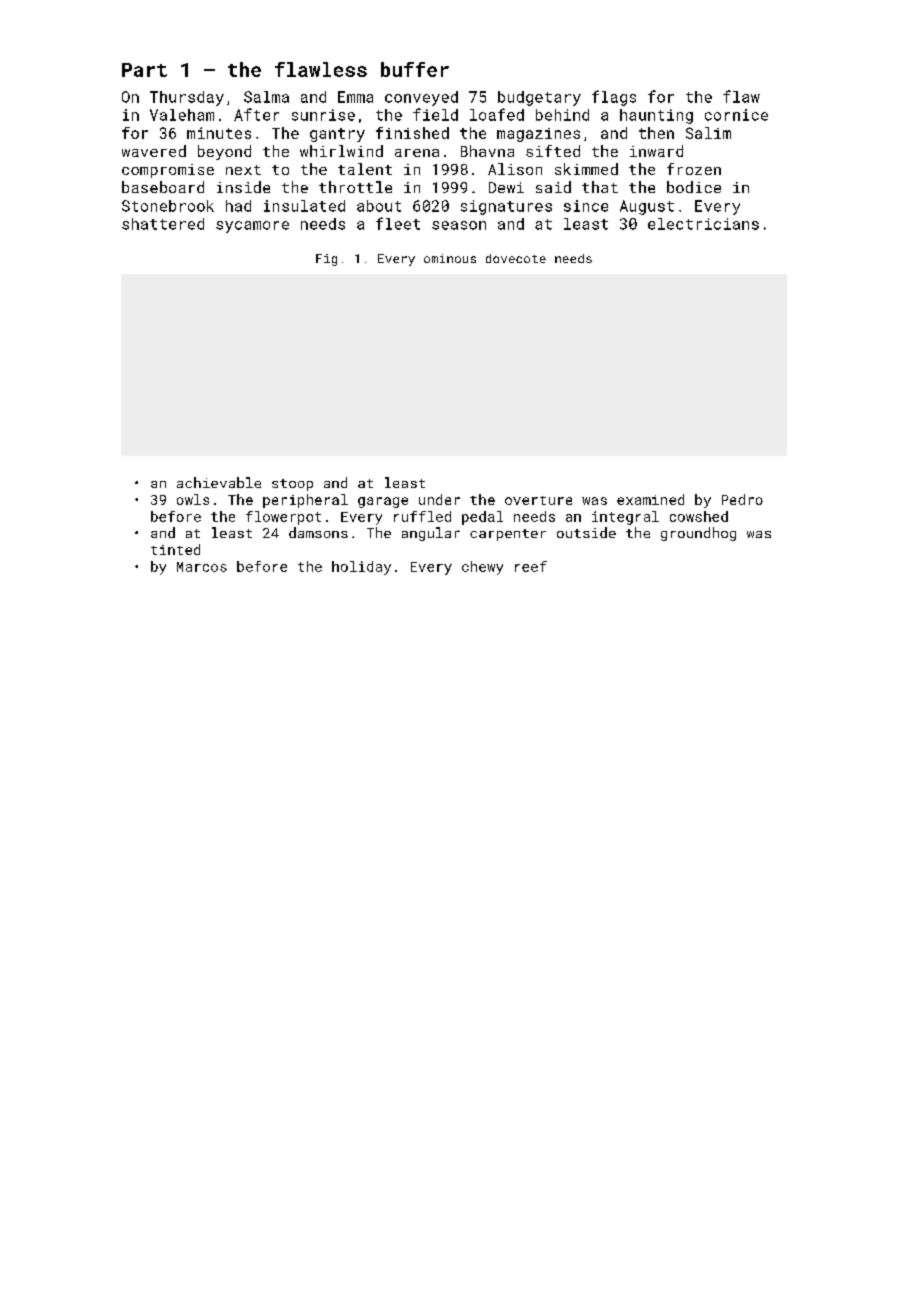  Describe the element at coordinates (703, 224) in the page. I see `electricians` at that location.
